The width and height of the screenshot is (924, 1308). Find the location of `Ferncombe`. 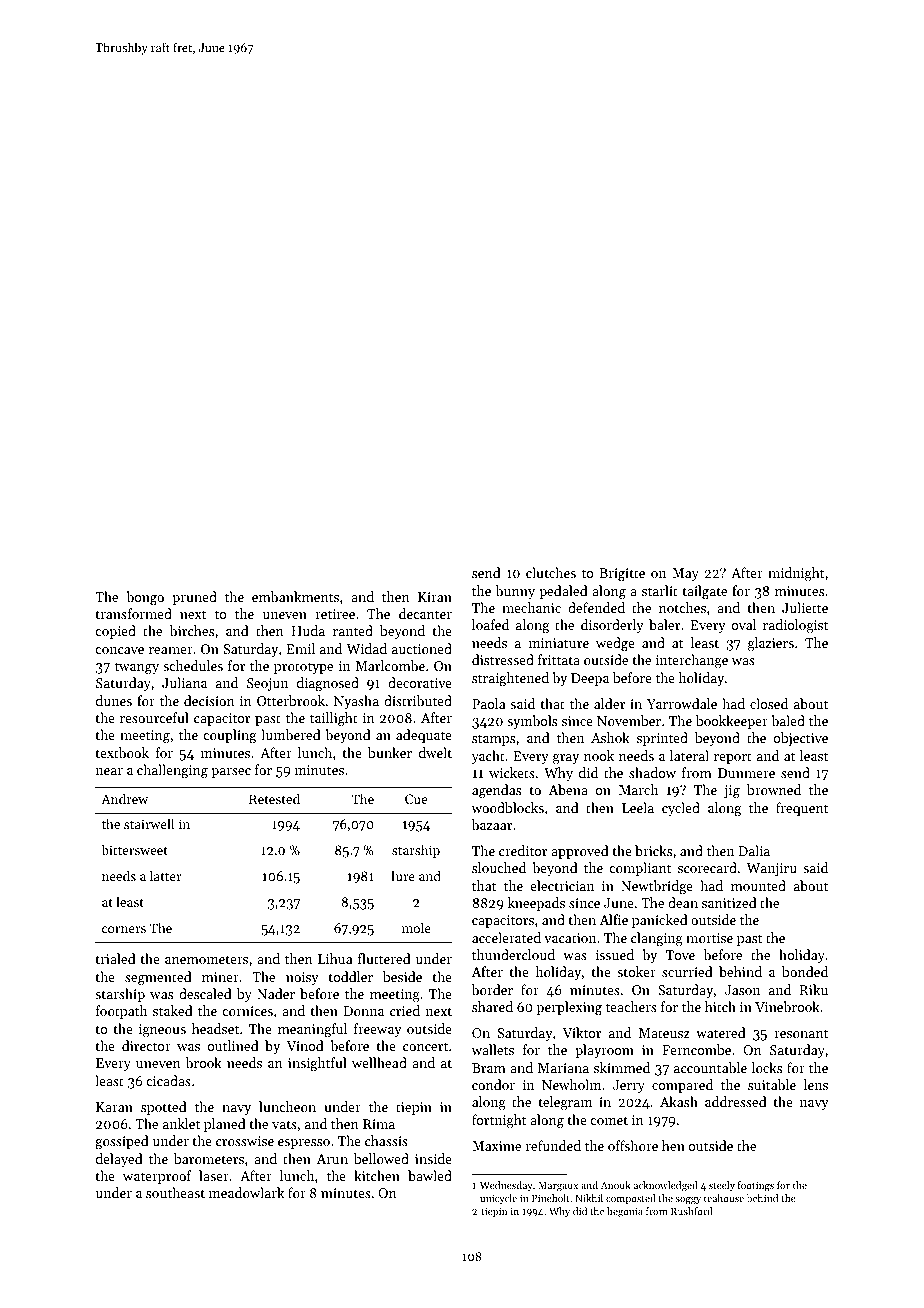

Ferncombe is located at coordinates (696, 1049).
